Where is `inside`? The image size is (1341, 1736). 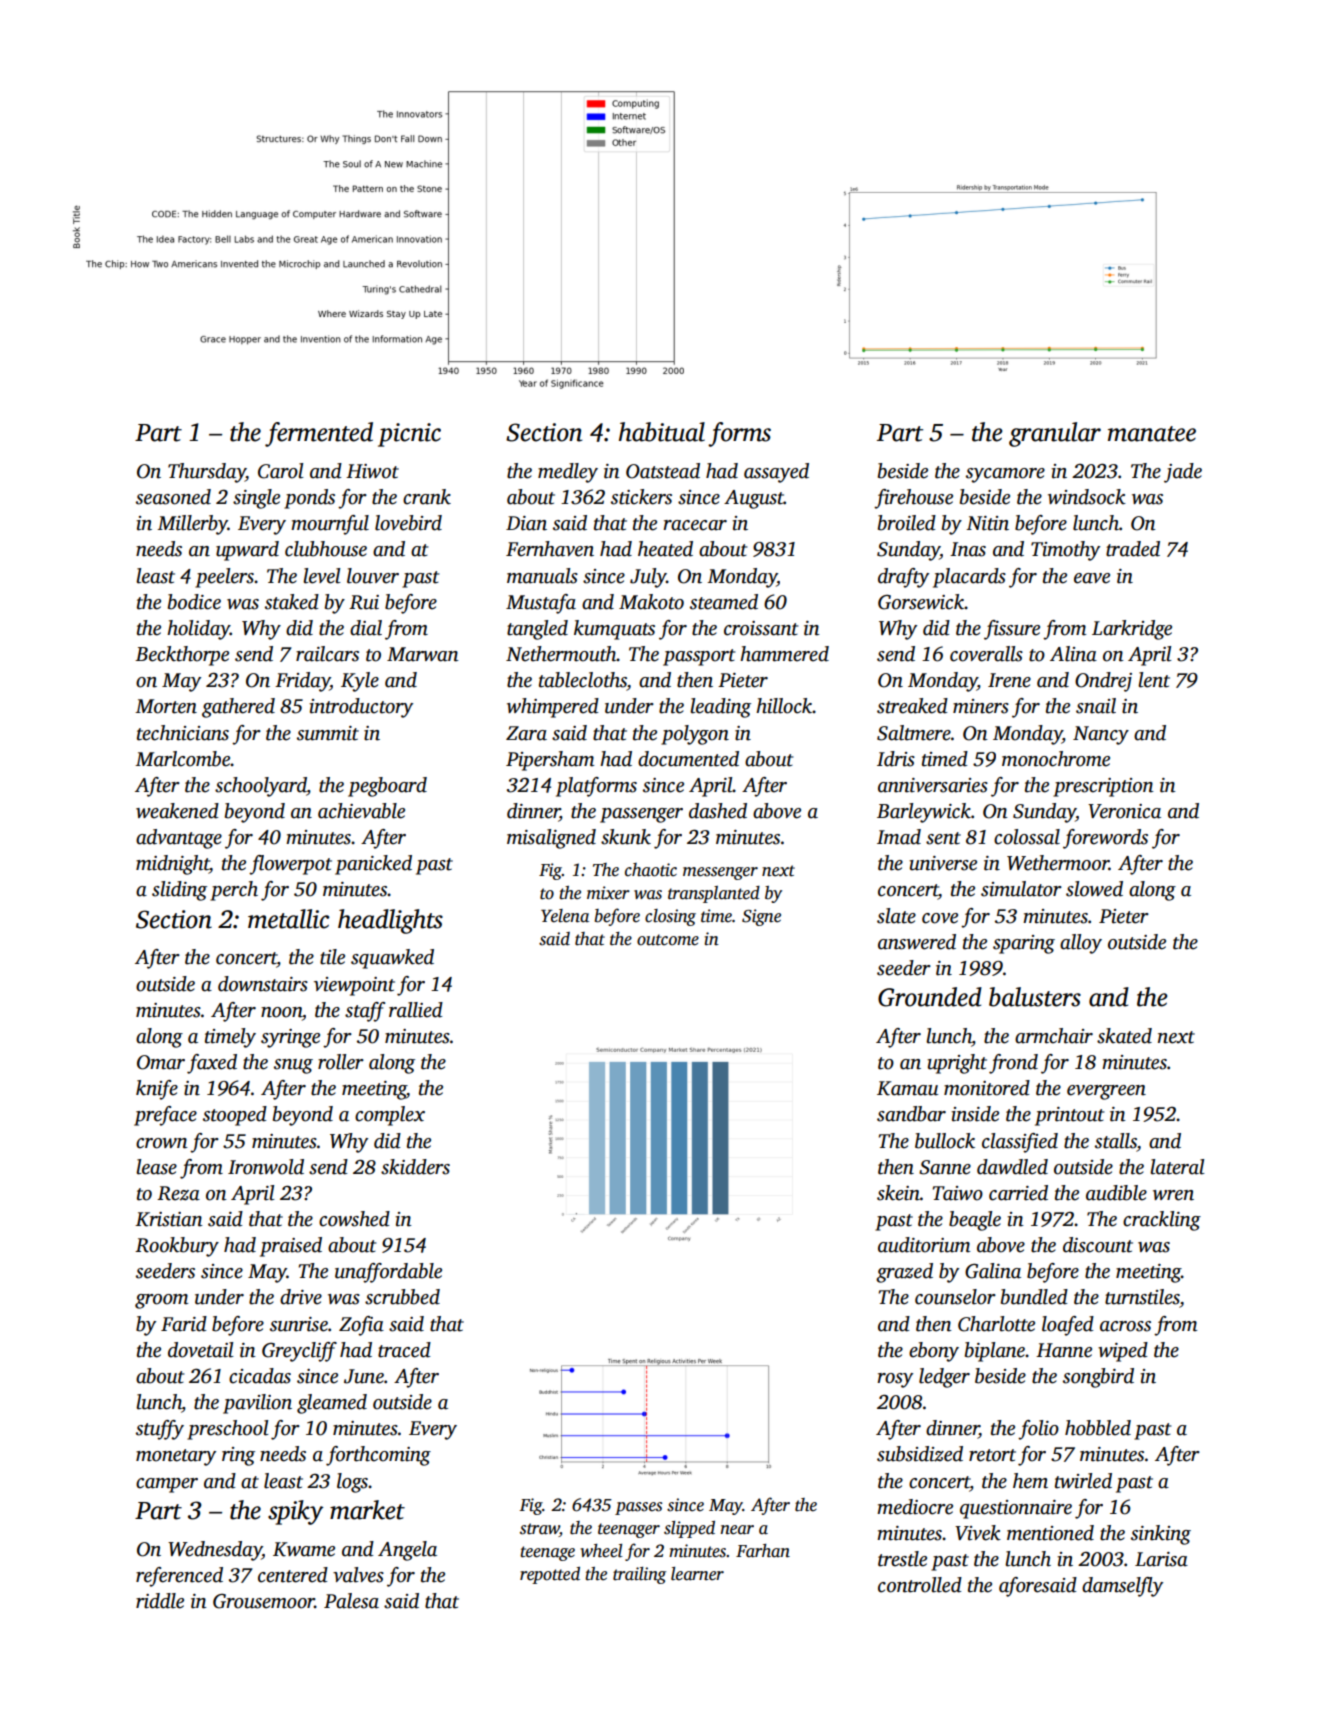 inside is located at coordinates (975, 1114).
